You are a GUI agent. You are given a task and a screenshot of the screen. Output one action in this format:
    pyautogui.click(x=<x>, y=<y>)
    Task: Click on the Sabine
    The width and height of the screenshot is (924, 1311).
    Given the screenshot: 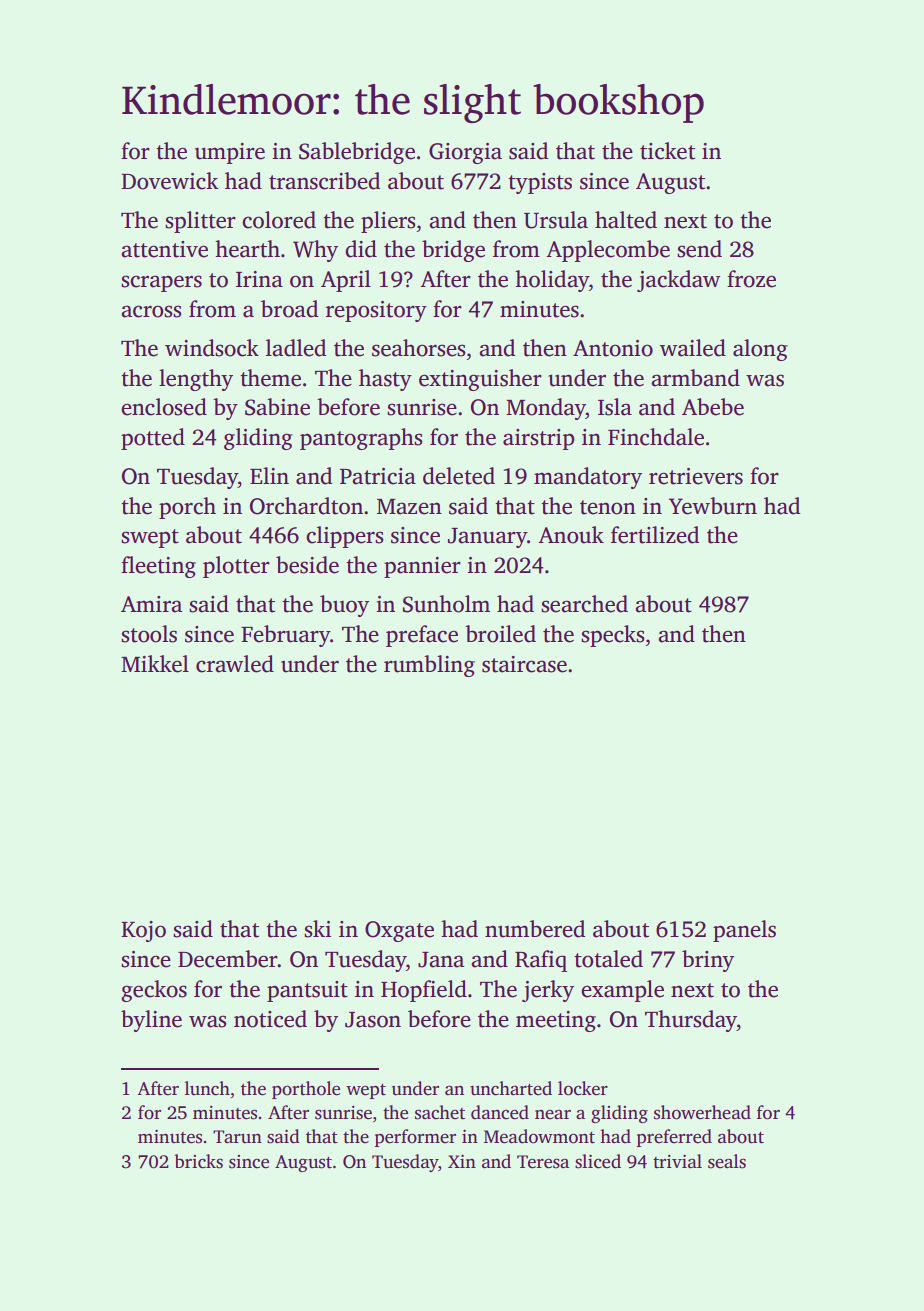 What is the action you would take?
    pyautogui.click(x=277, y=407)
